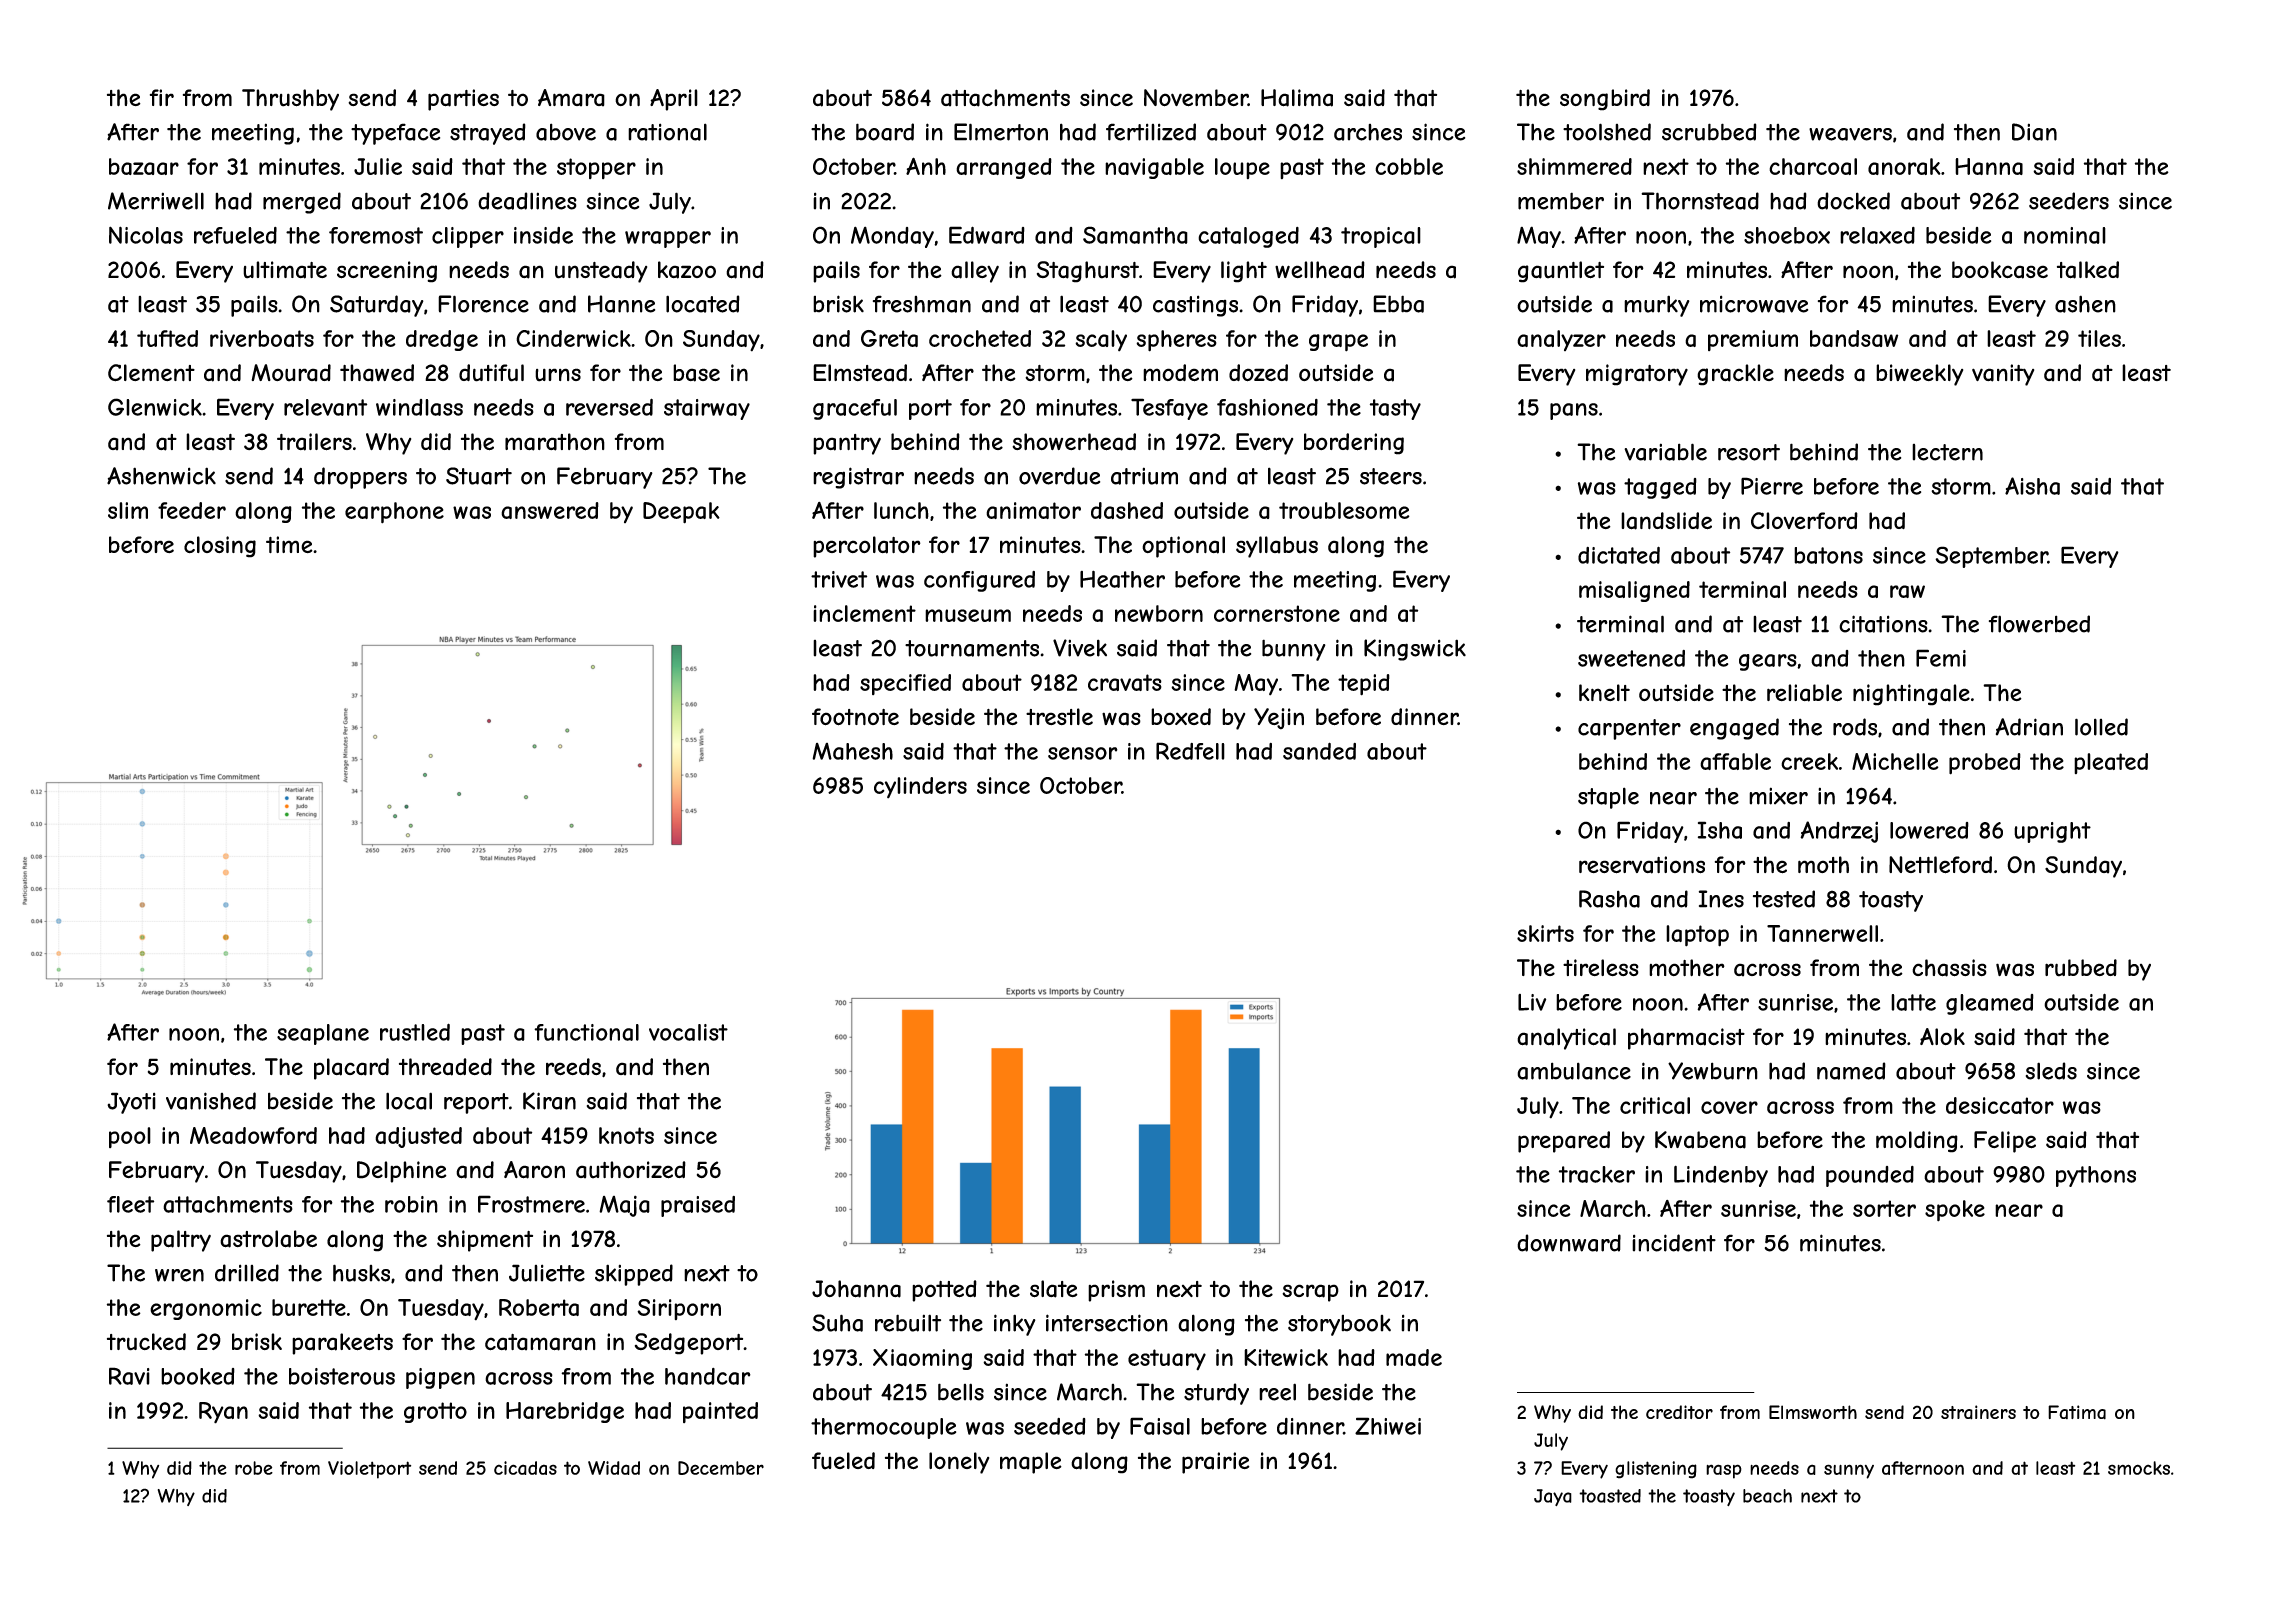 This screenshot has height=1614, width=2282. Describe the element at coordinates (550, 510) in the screenshot. I see `answered` at that location.
